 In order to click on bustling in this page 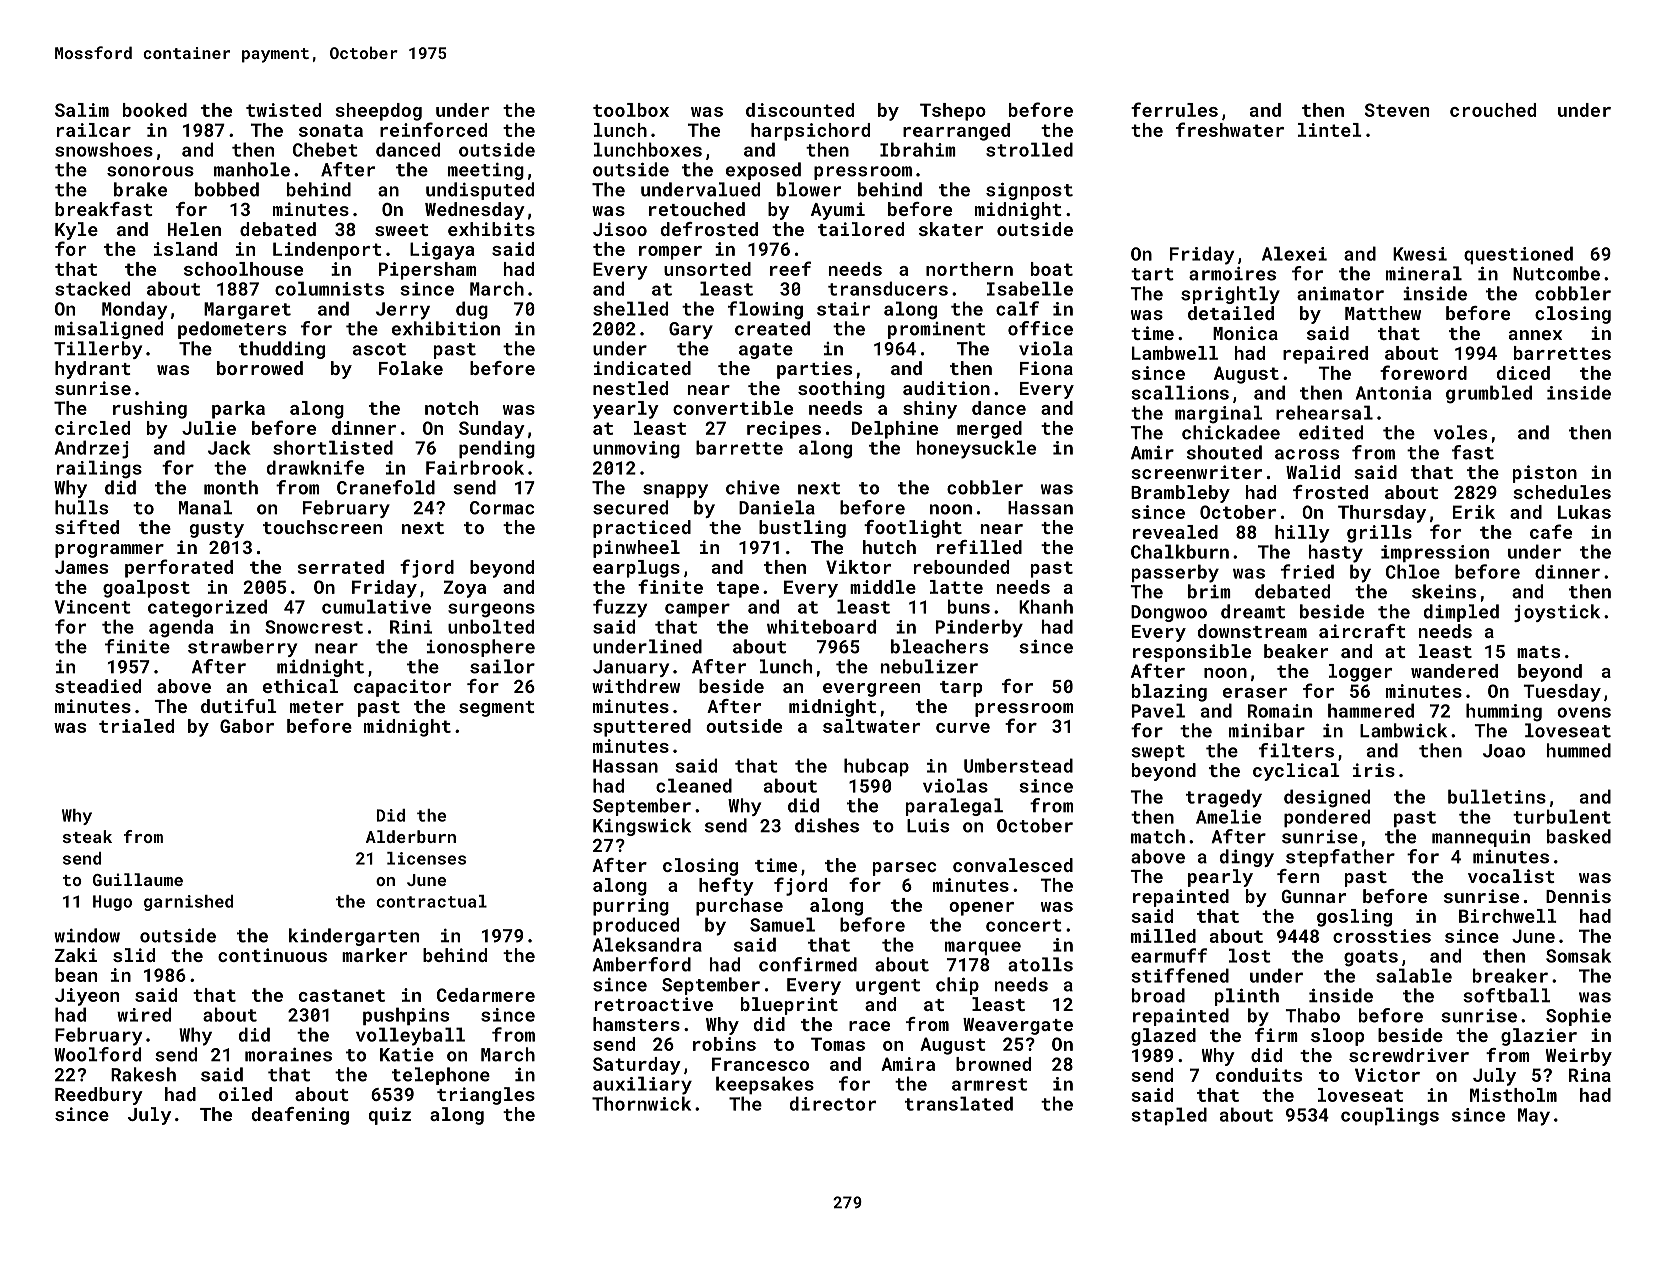, I will do `click(802, 529)`.
